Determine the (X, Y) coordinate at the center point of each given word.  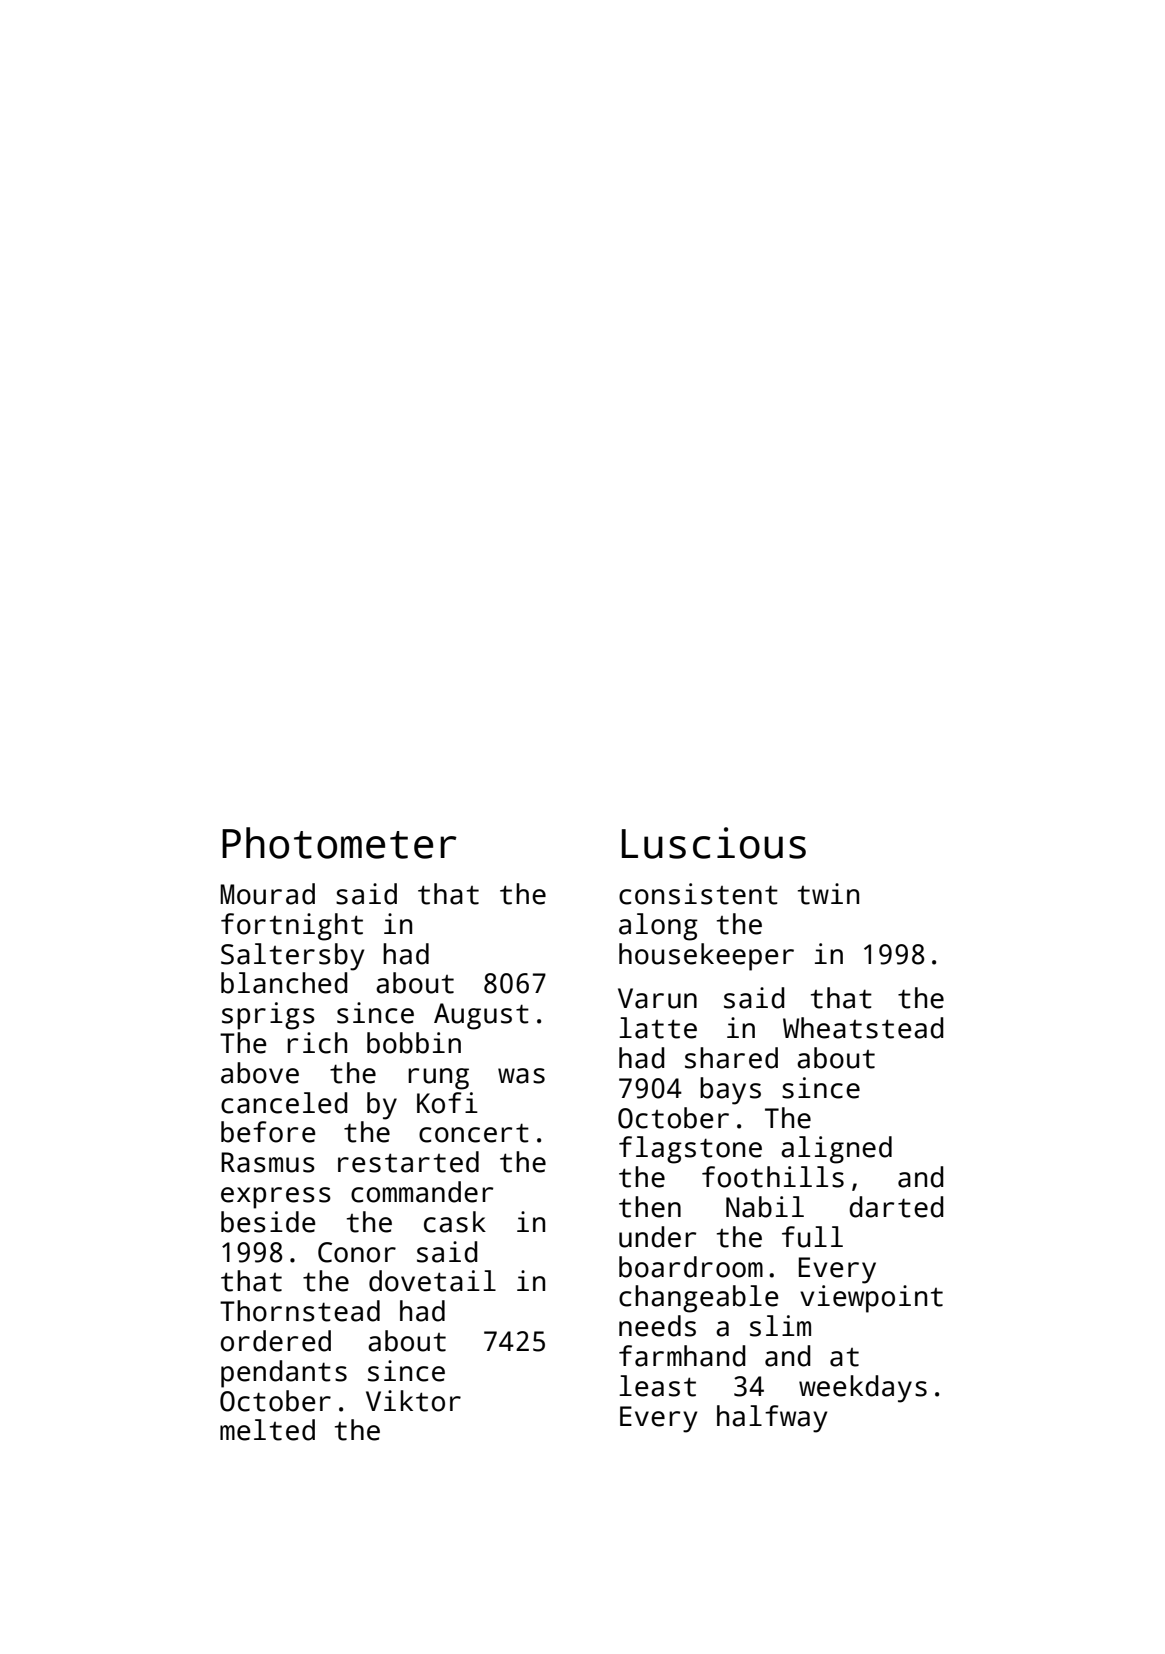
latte (658, 1028)
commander (422, 1192)
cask (455, 1222)
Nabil (765, 1207)
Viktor (413, 1401)
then (650, 1207)
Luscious (714, 843)
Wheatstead (863, 1028)
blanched (284, 983)
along (658, 927)
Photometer (339, 843)
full (812, 1237)
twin (828, 894)
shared (731, 1058)
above (260, 1073)
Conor (357, 1252)
